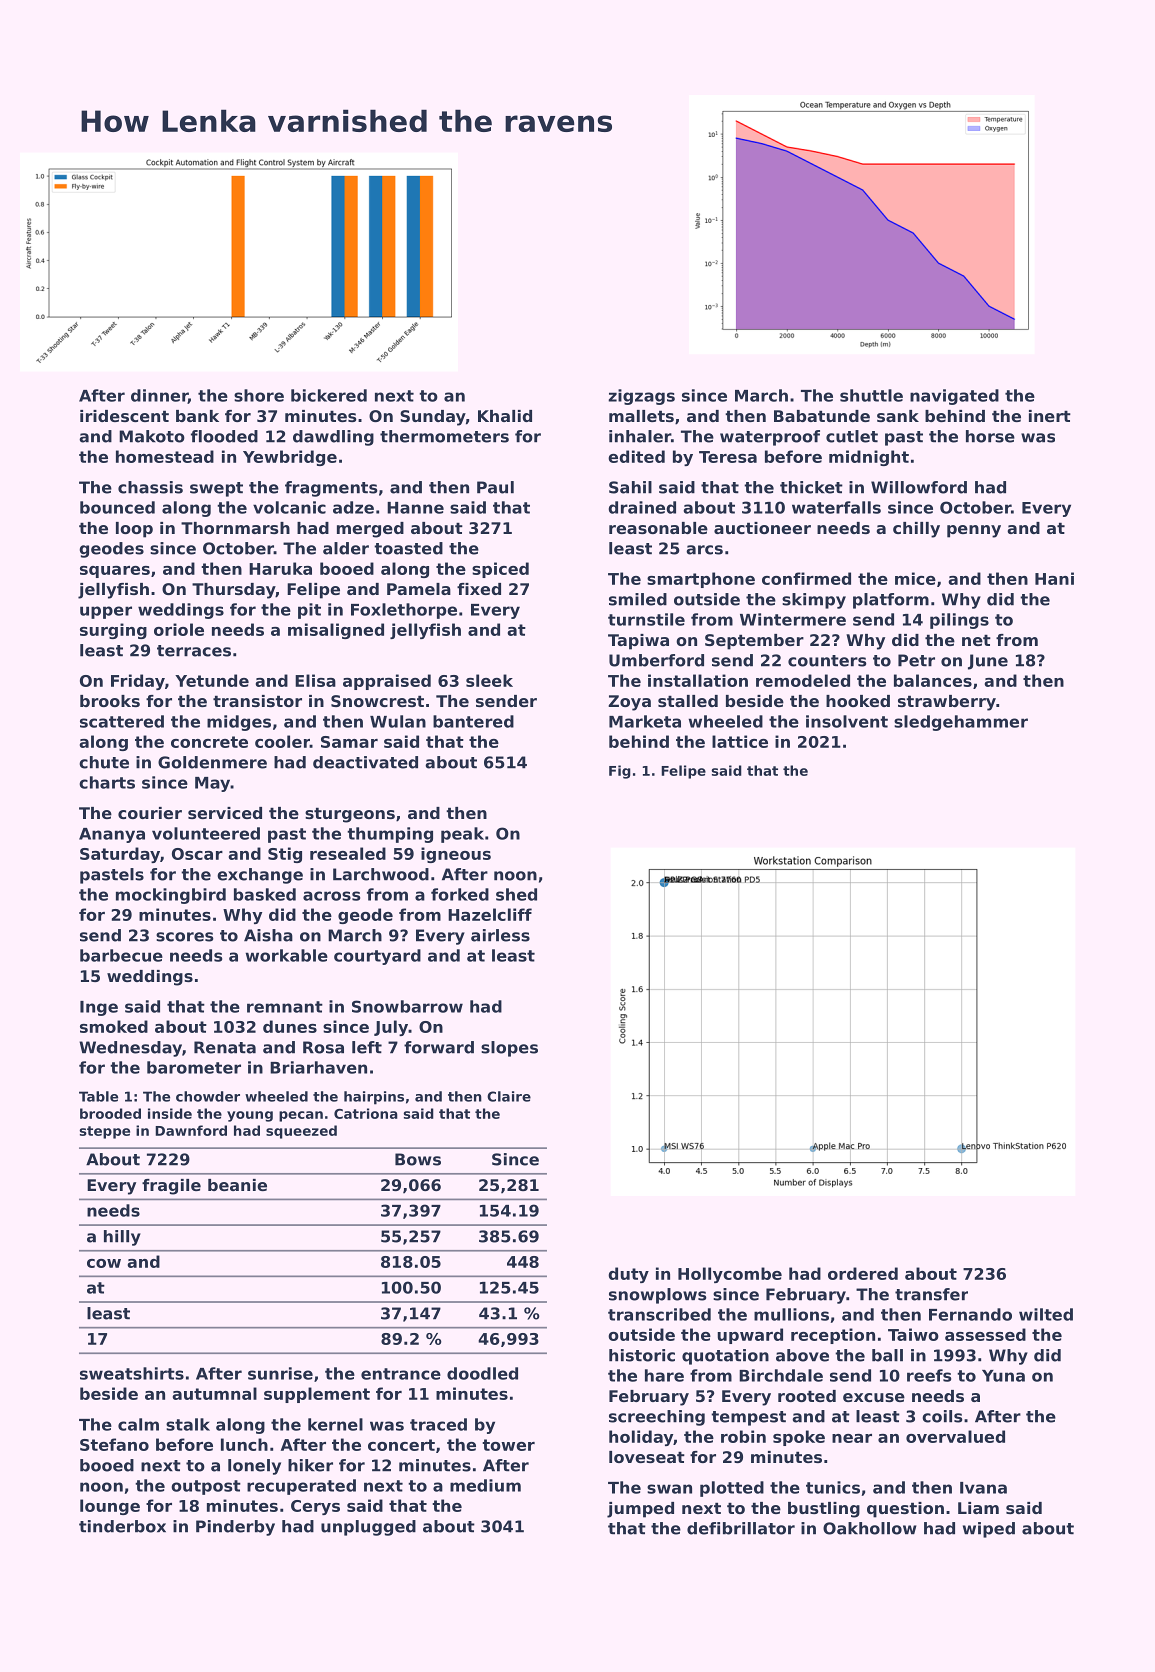 This screenshot has width=1155, height=1672. Describe the element at coordinates (954, 397) in the screenshot. I see `navigated` at that location.
